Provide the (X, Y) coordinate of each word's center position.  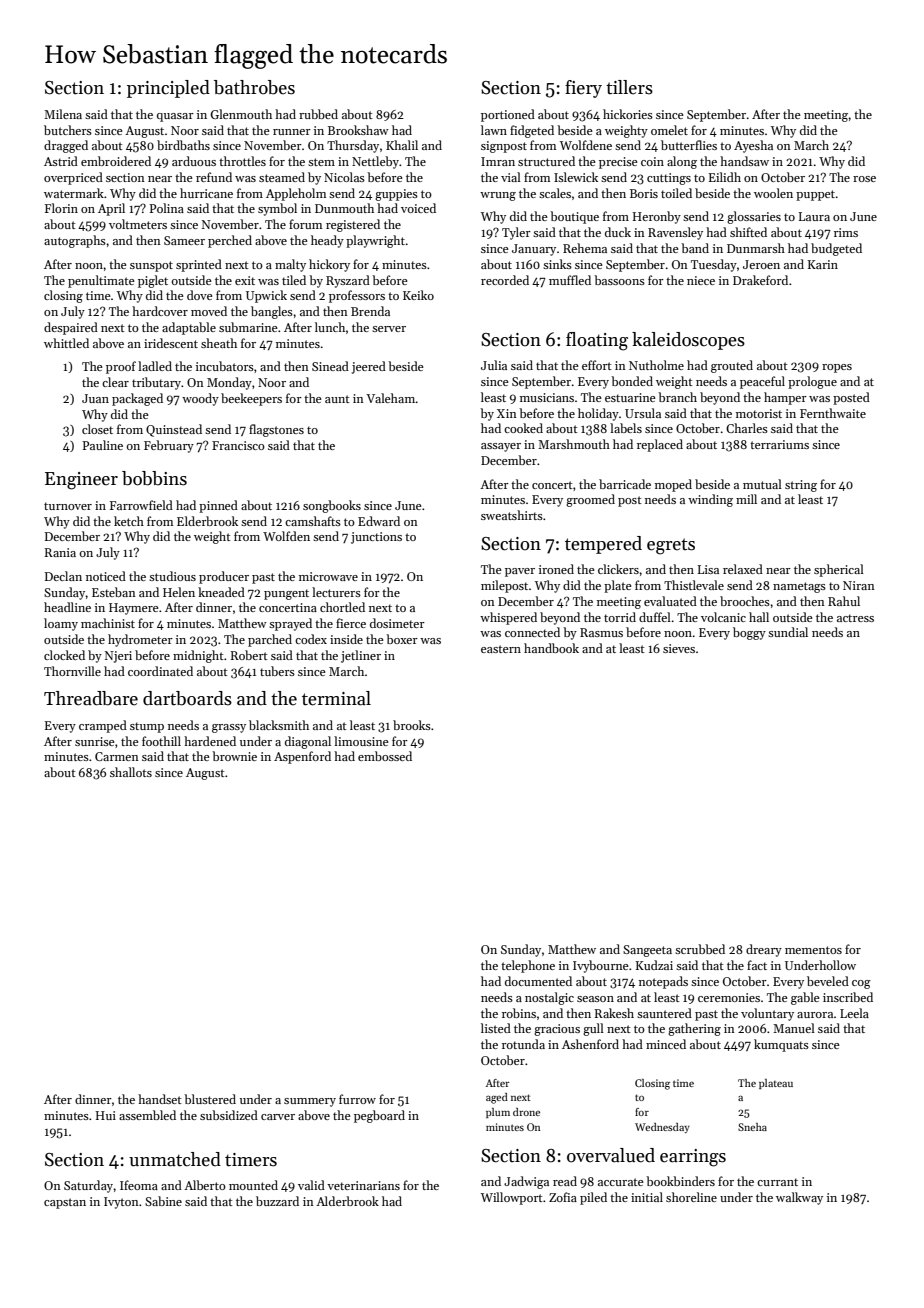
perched (230, 241)
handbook (551, 648)
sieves (679, 648)
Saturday (89, 1186)
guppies (396, 195)
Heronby (657, 217)
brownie (234, 756)
